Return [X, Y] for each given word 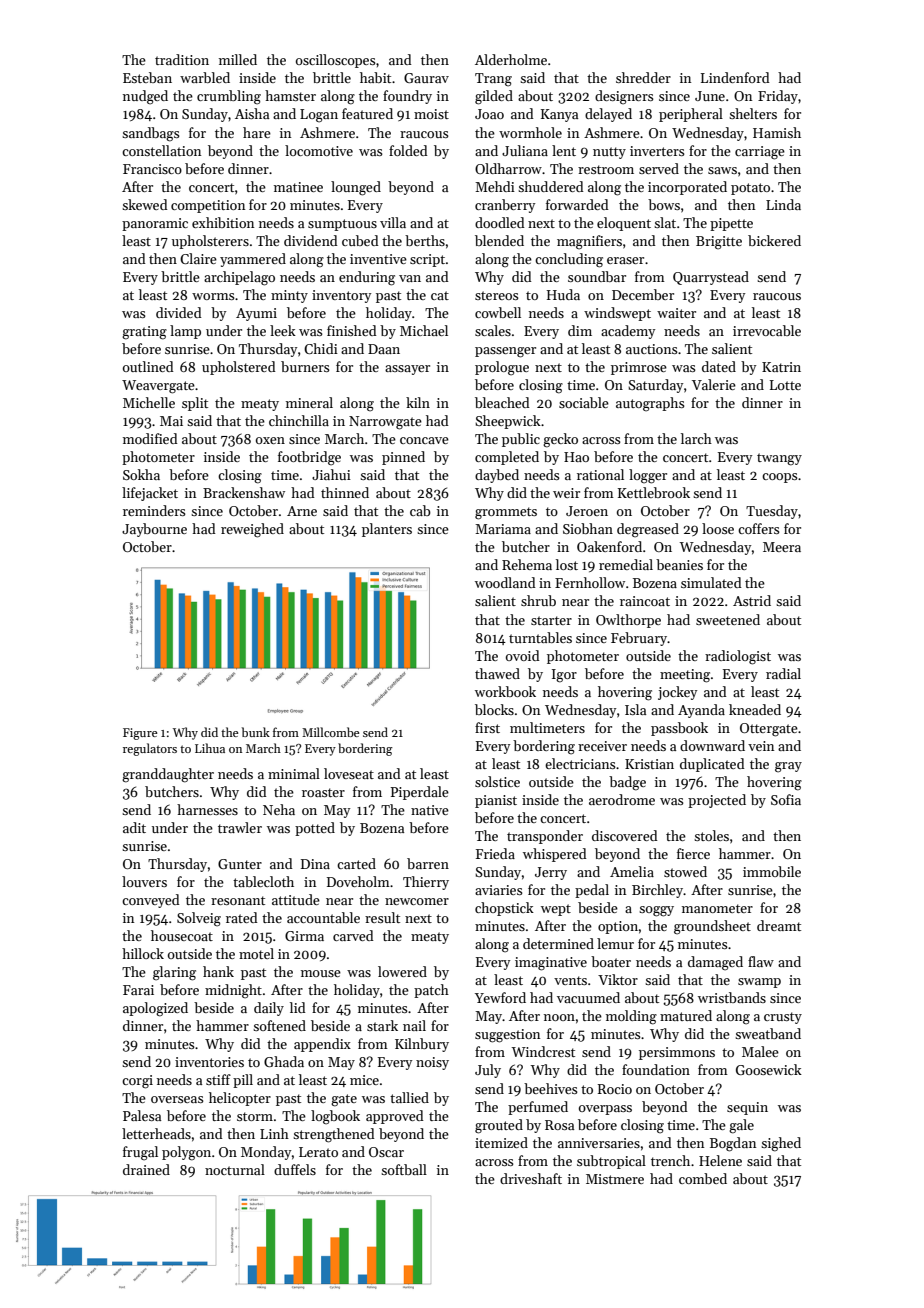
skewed [145, 204]
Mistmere [615, 1179]
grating [144, 333]
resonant [238, 900]
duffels [295, 1169]
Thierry [426, 883]
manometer [717, 908]
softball [404, 1169]
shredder [643, 77]
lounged [356, 188]
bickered [774, 240]
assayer [407, 370]
